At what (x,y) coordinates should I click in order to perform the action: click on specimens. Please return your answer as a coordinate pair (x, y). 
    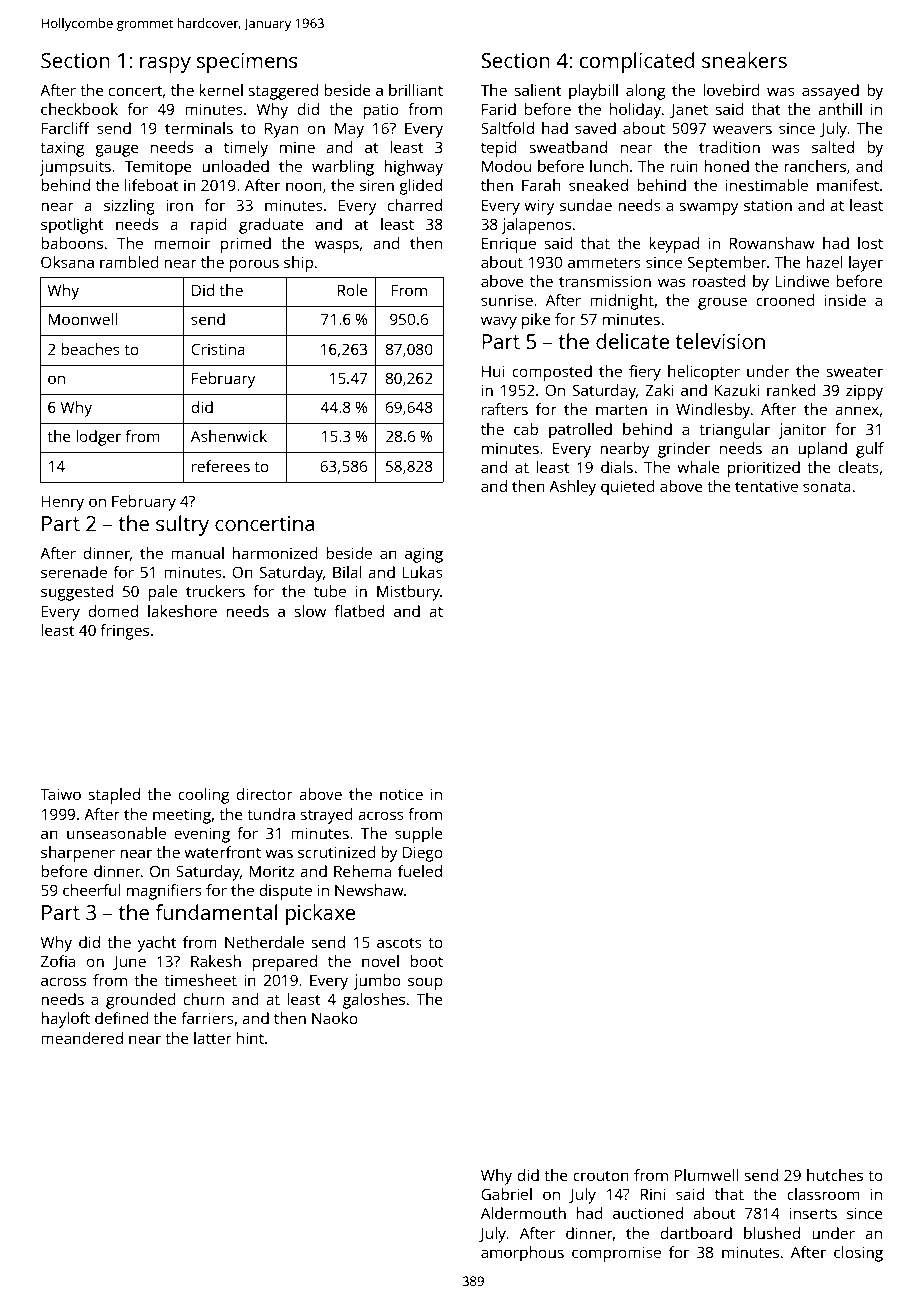
    Looking at the image, I should click on (247, 63).
